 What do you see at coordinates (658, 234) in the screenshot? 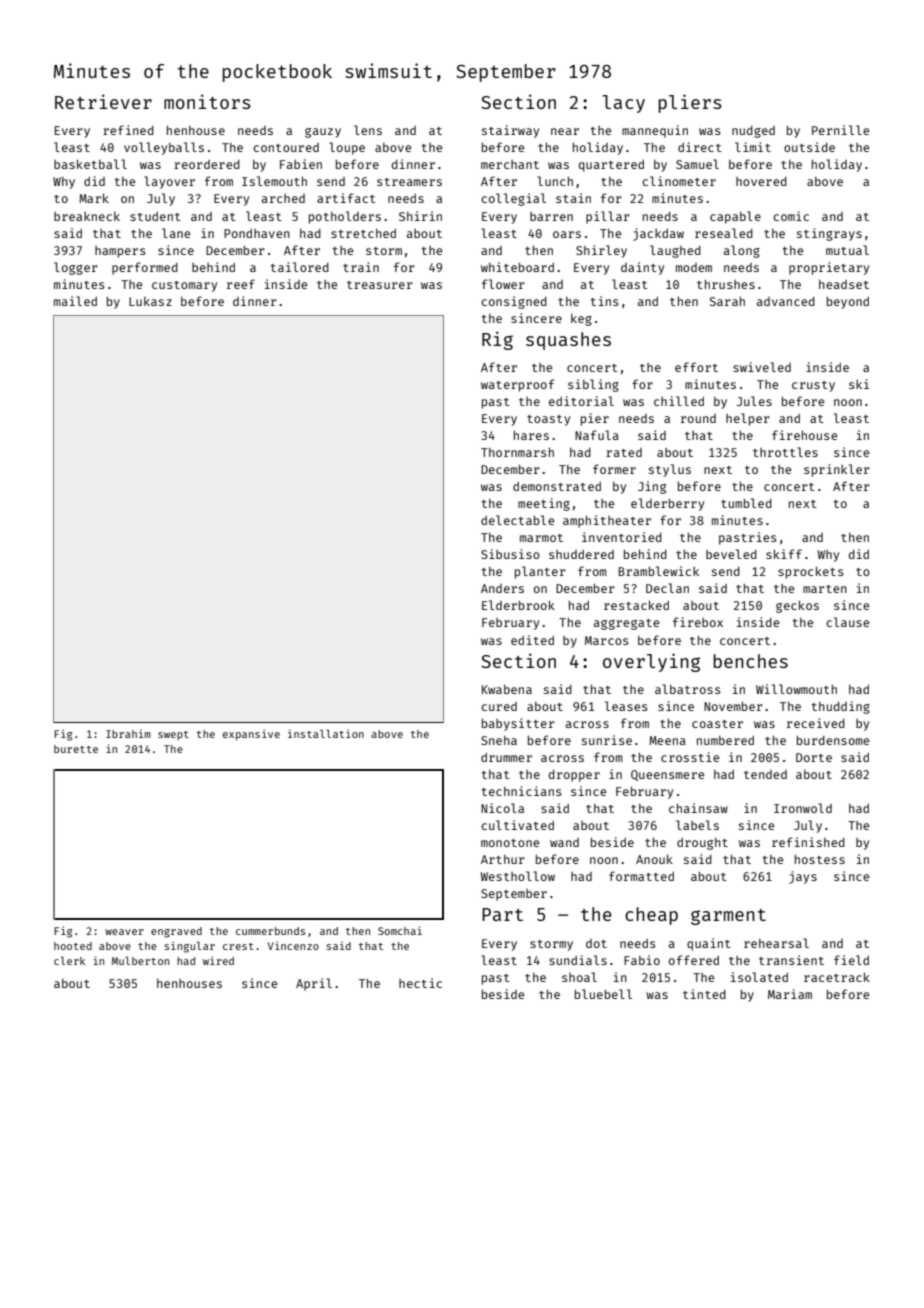
I see `jackdaw` at bounding box center [658, 234].
